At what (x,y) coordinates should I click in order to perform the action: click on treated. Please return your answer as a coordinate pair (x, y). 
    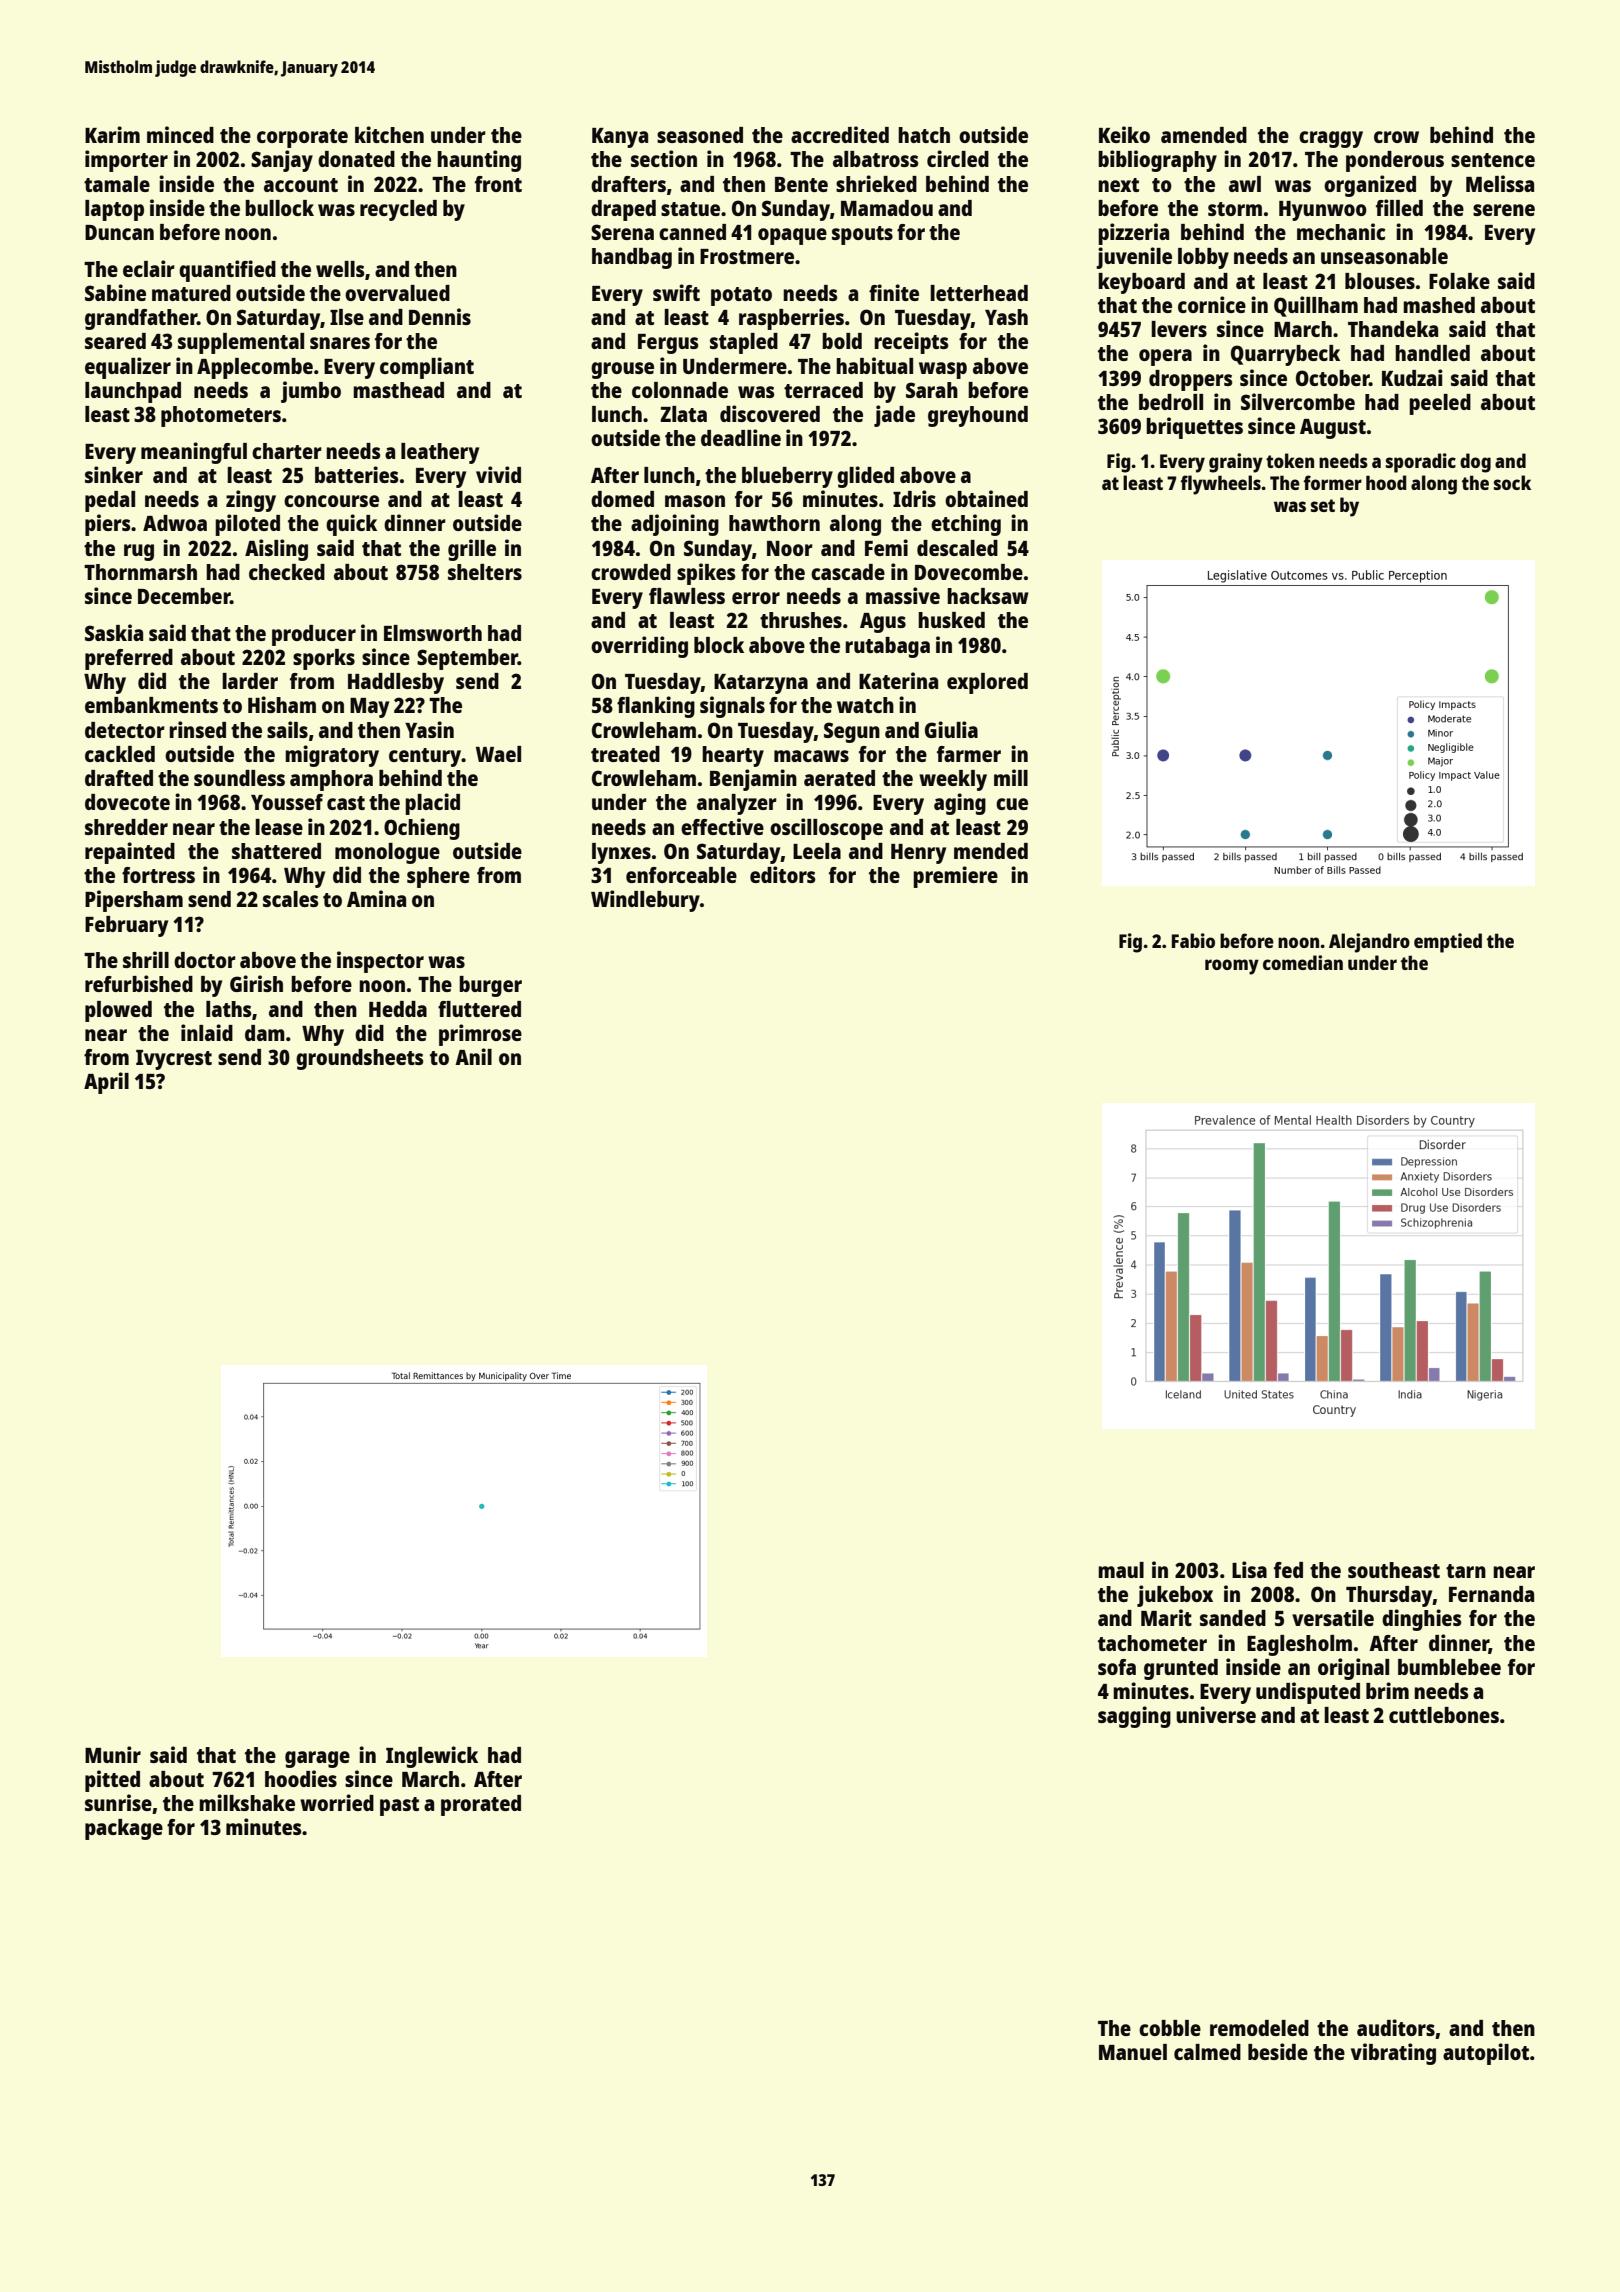
    Looking at the image, I should click on (625, 754).
